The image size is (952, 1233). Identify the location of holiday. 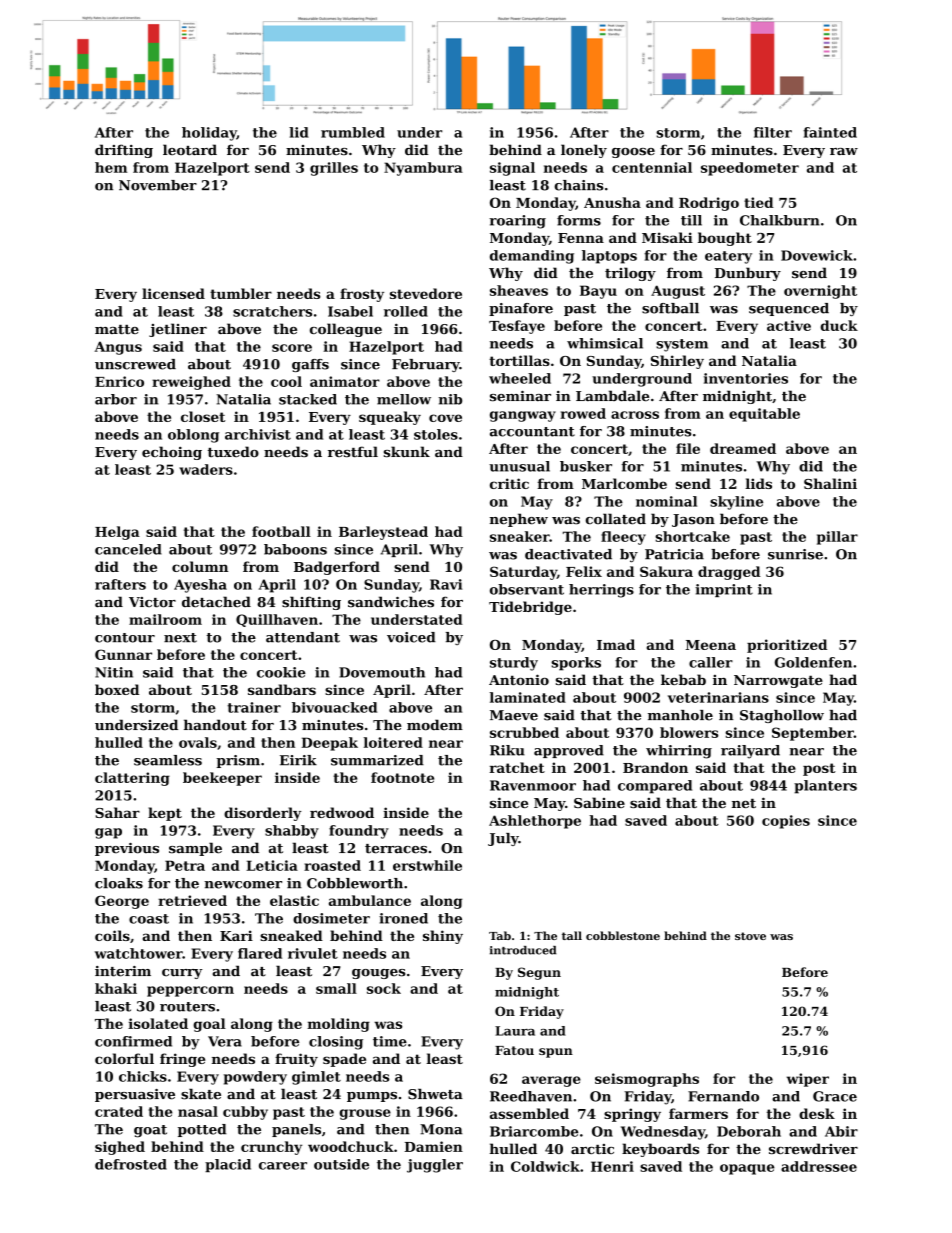
(209, 134).
